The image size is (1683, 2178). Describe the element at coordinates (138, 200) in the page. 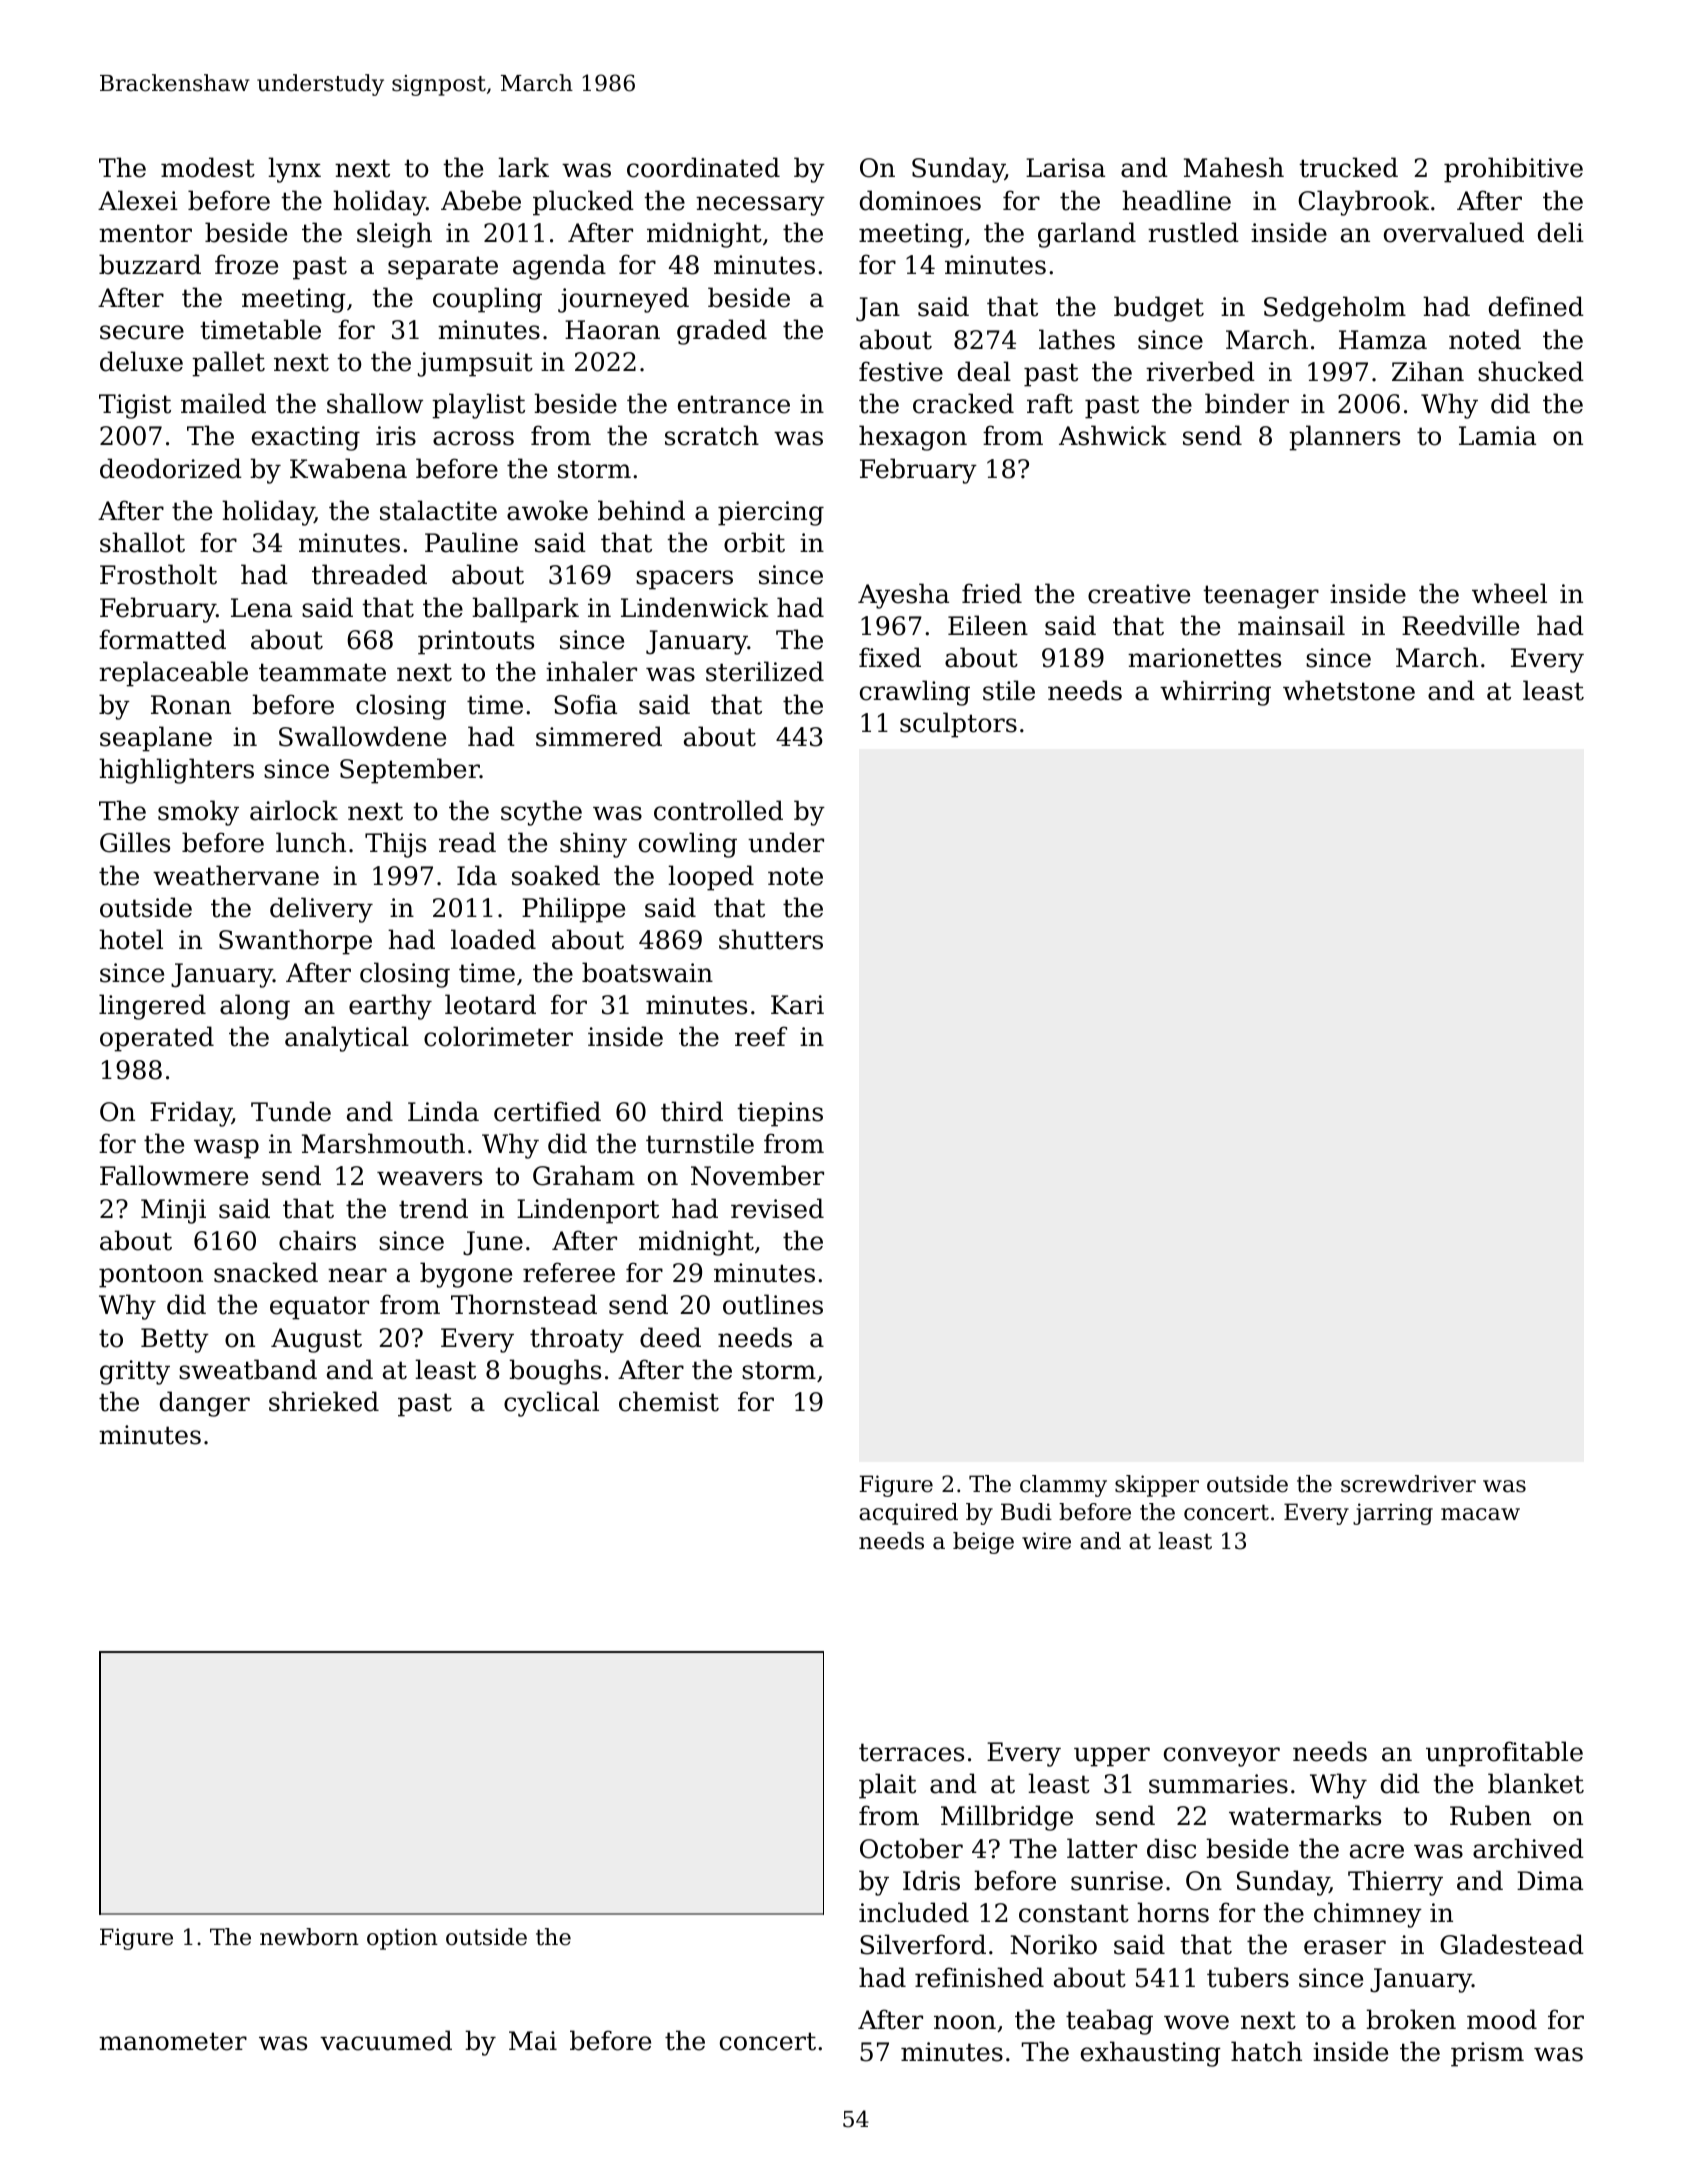

I see `Alexei` at that location.
